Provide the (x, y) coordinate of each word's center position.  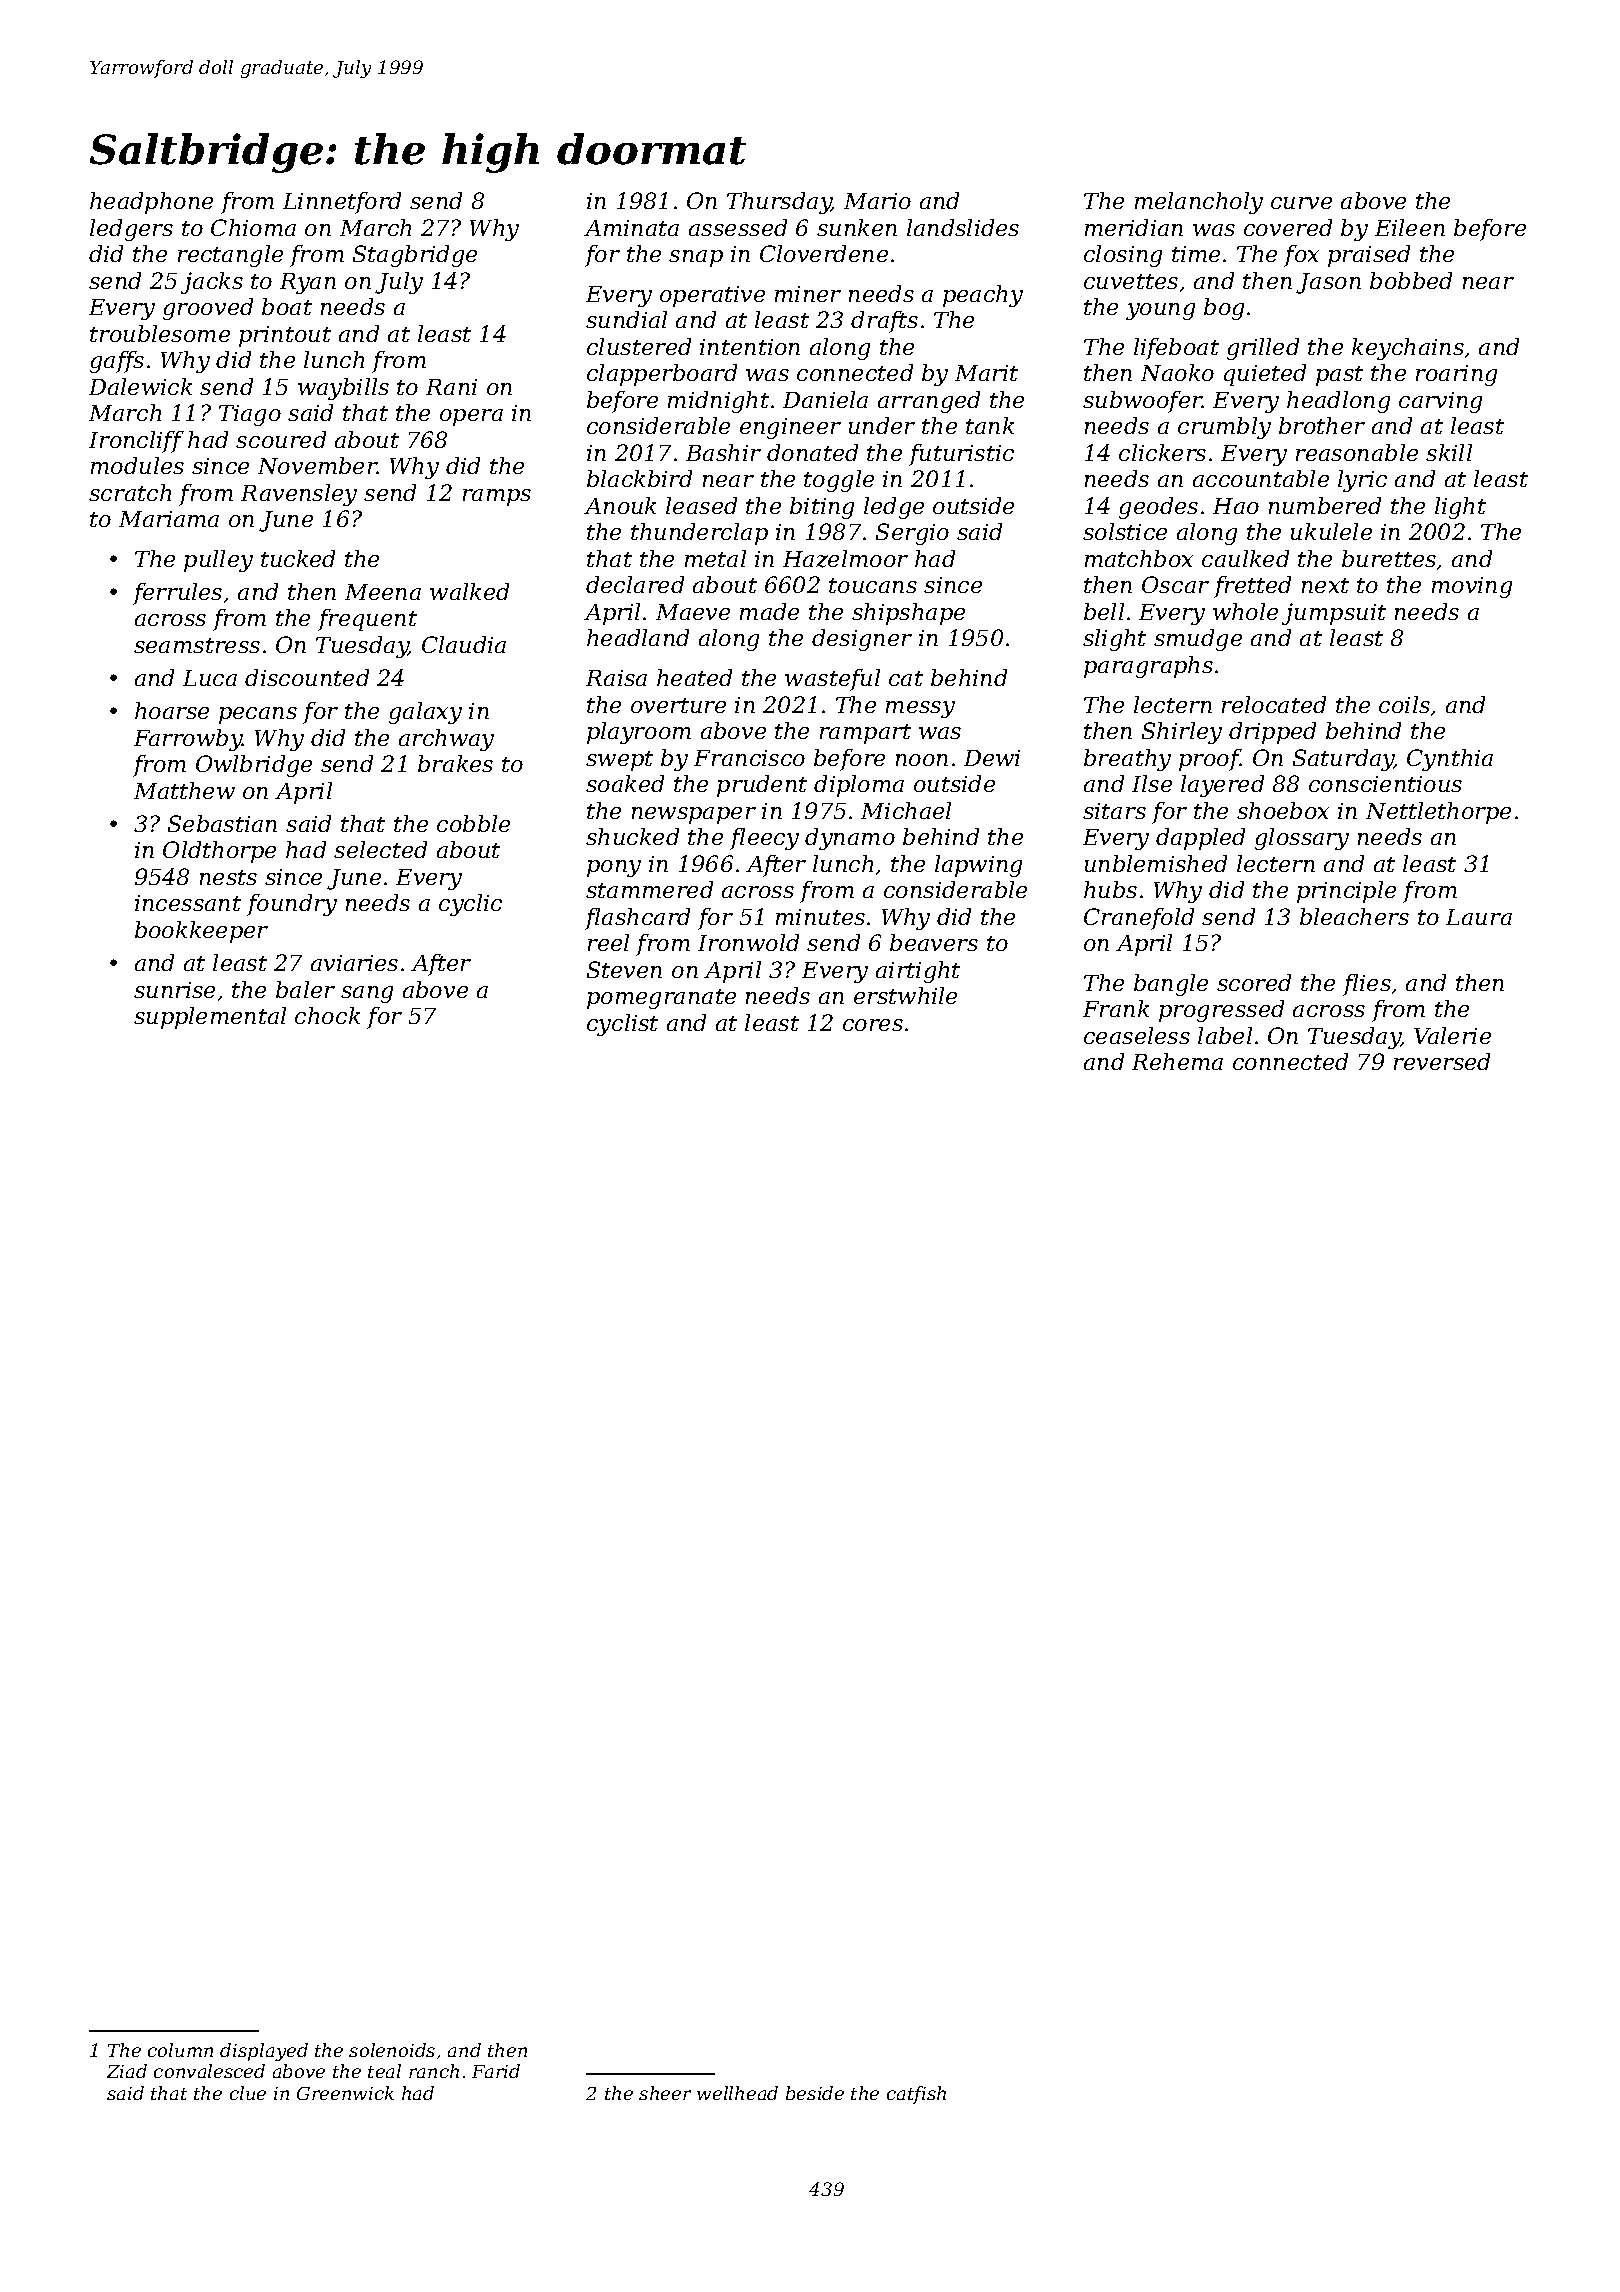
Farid (496, 2071)
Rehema (1177, 1061)
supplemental (210, 1018)
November (317, 465)
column (180, 2050)
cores (873, 1025)
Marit (986, 373)
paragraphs (1148, 667)
